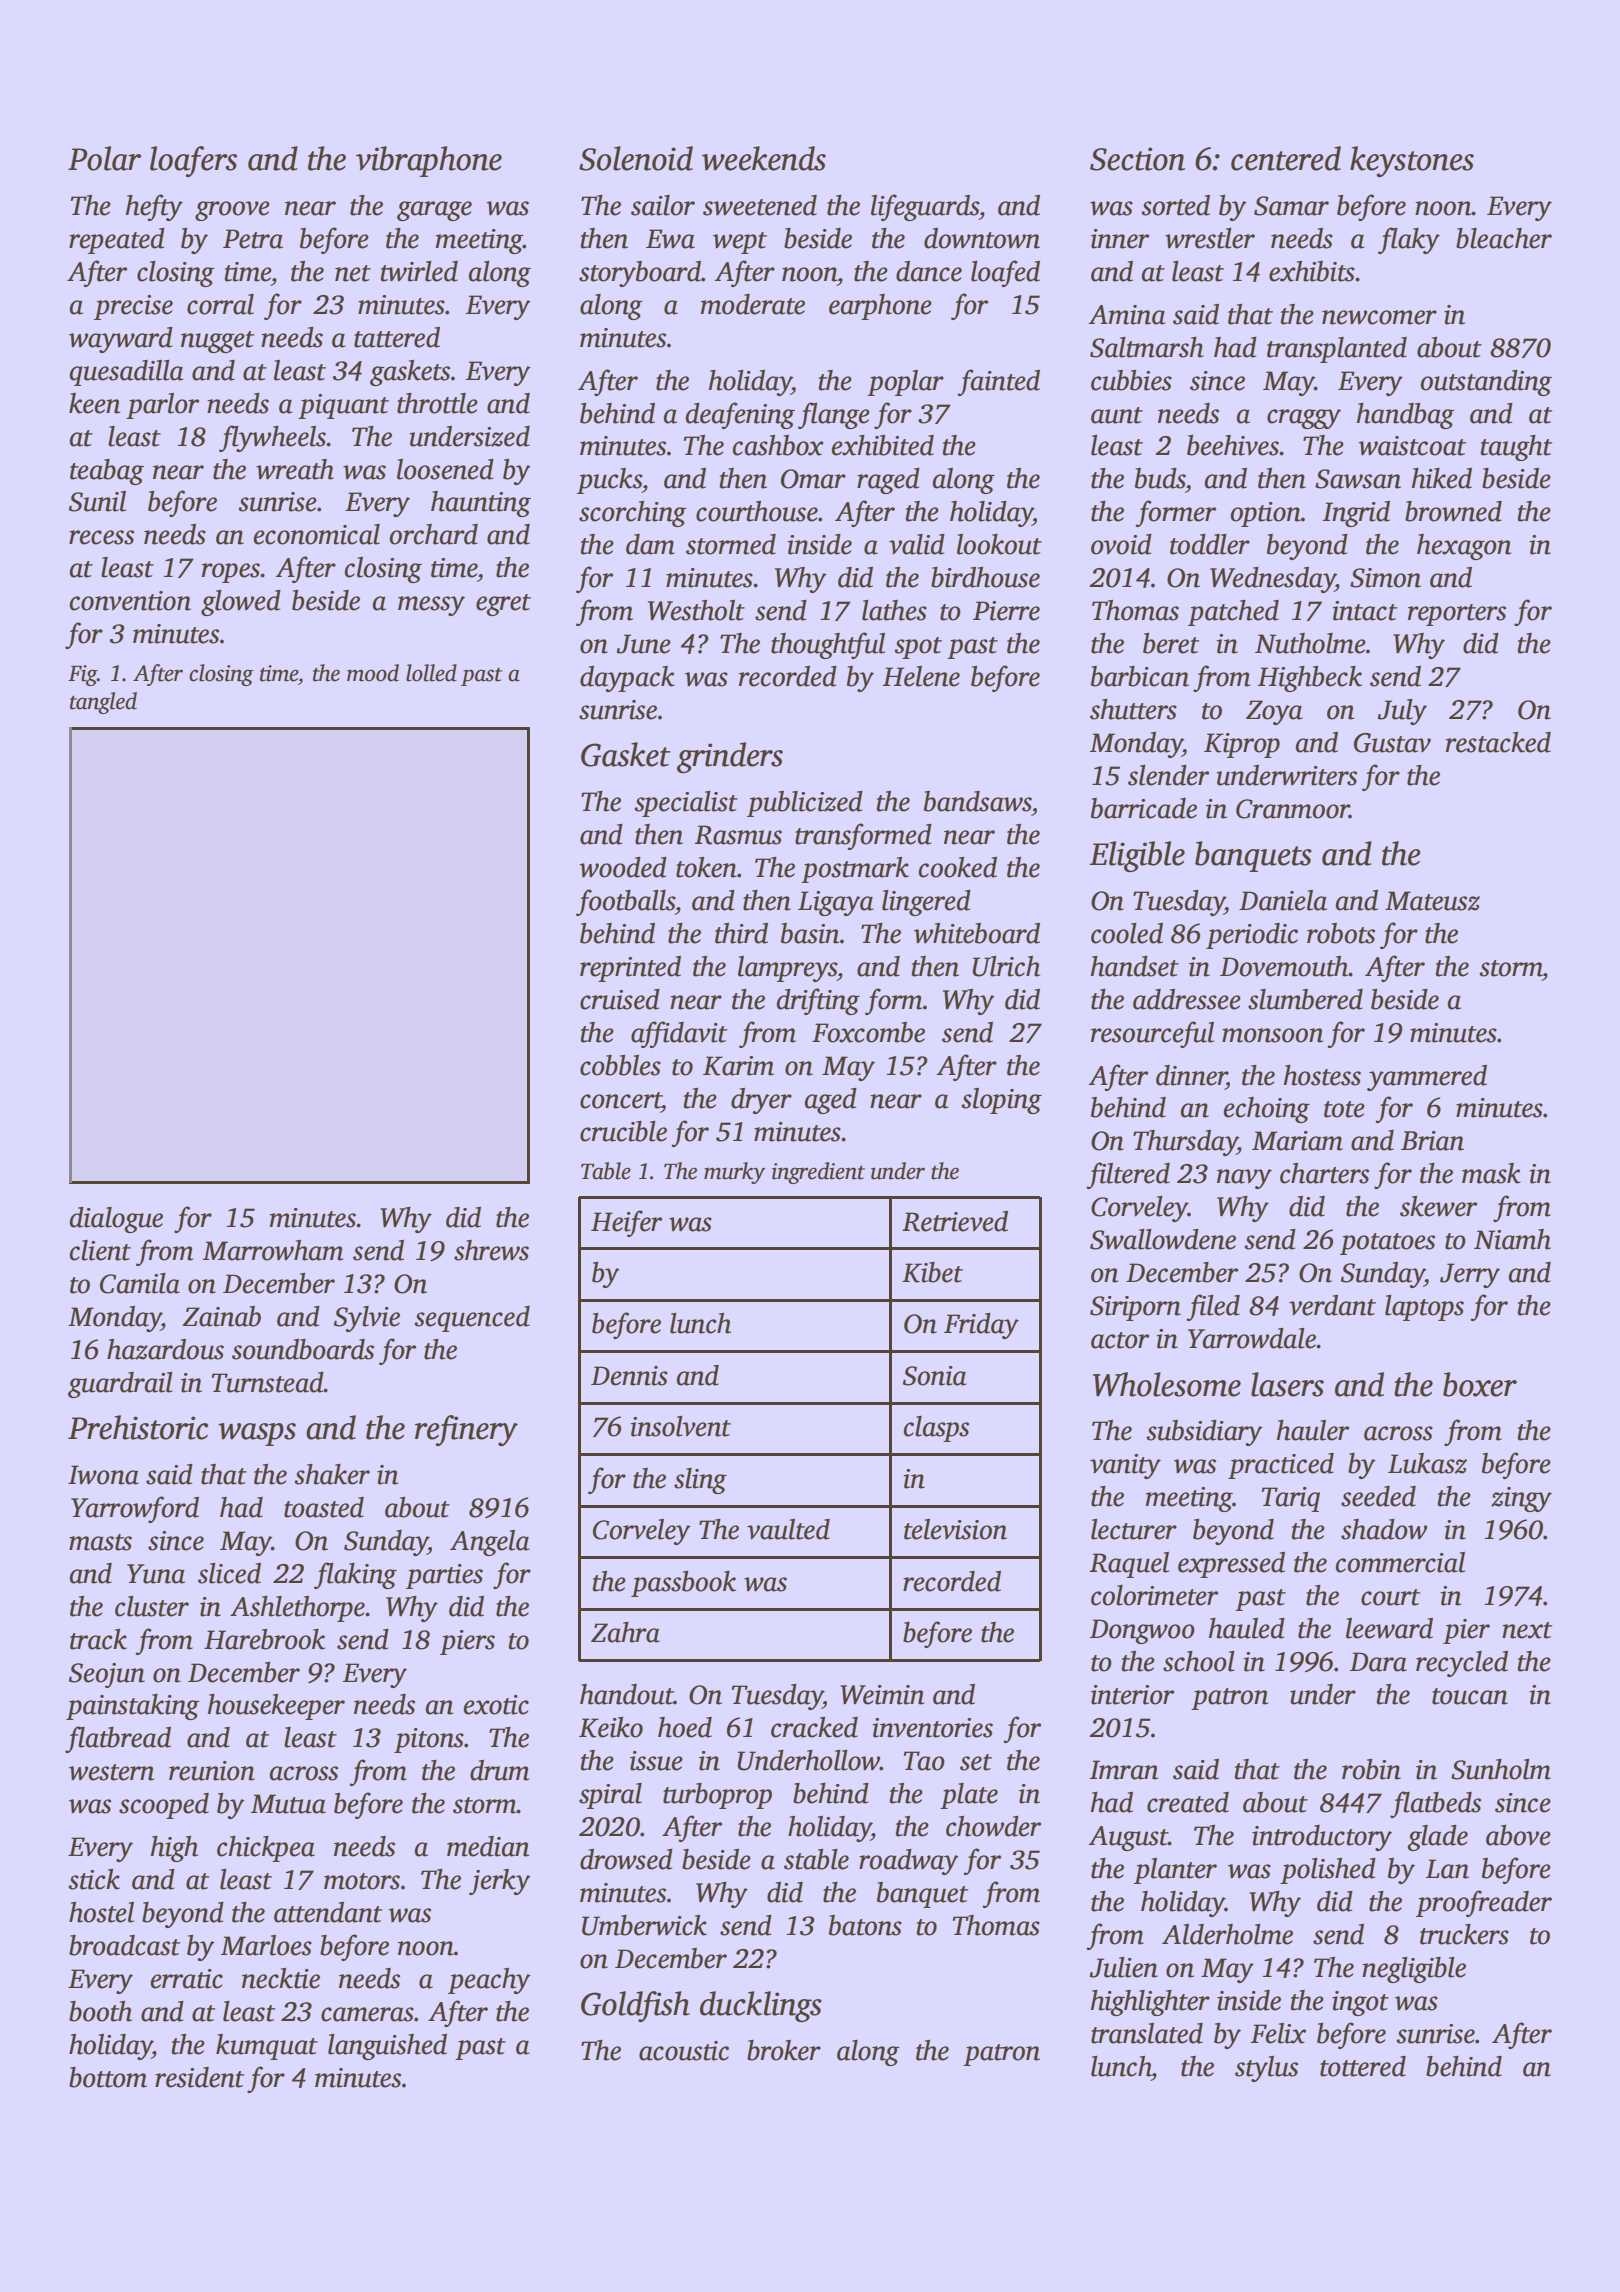 This screenshot has height=2292, width=1620. What do you see at coordinates (199, 2077) in the screenshot?
I see `resident` at bounding box center [199, 2077].
